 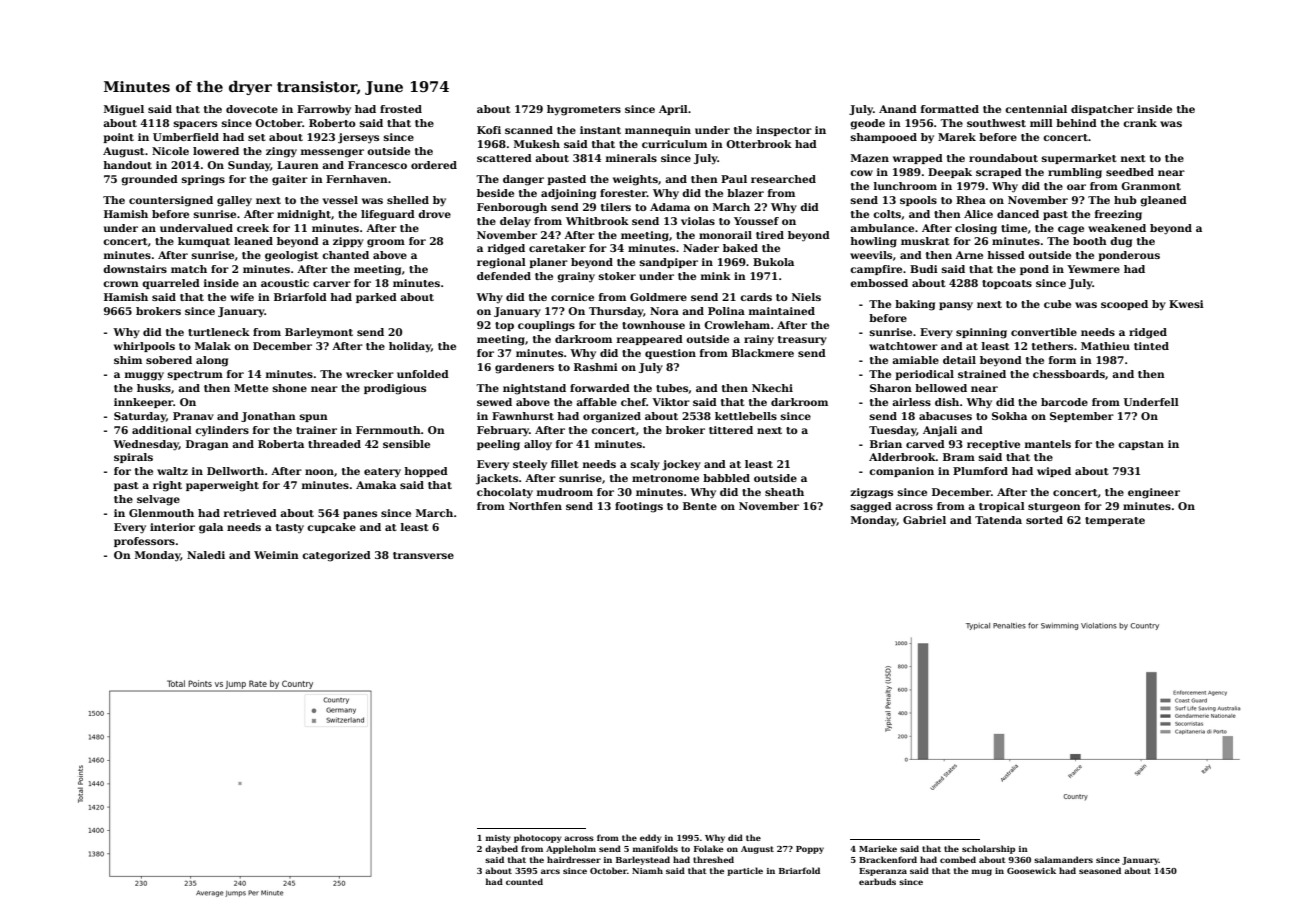 What do you see at coordinates (981, 333) in the screenshot?
I see `spinning` at bounding box center [981, 333].
